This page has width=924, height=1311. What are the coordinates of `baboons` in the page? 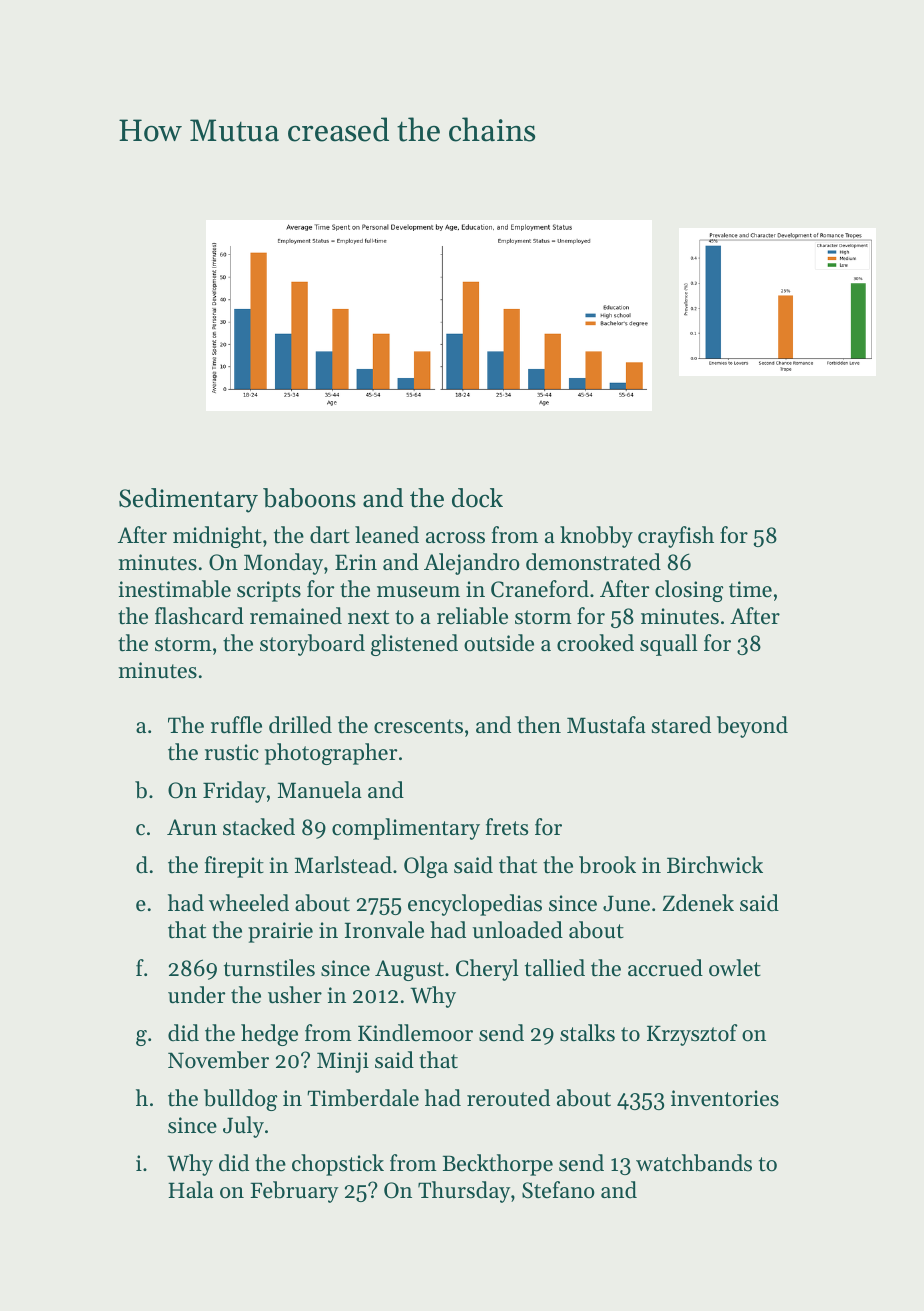 It's located at (309, 498).
